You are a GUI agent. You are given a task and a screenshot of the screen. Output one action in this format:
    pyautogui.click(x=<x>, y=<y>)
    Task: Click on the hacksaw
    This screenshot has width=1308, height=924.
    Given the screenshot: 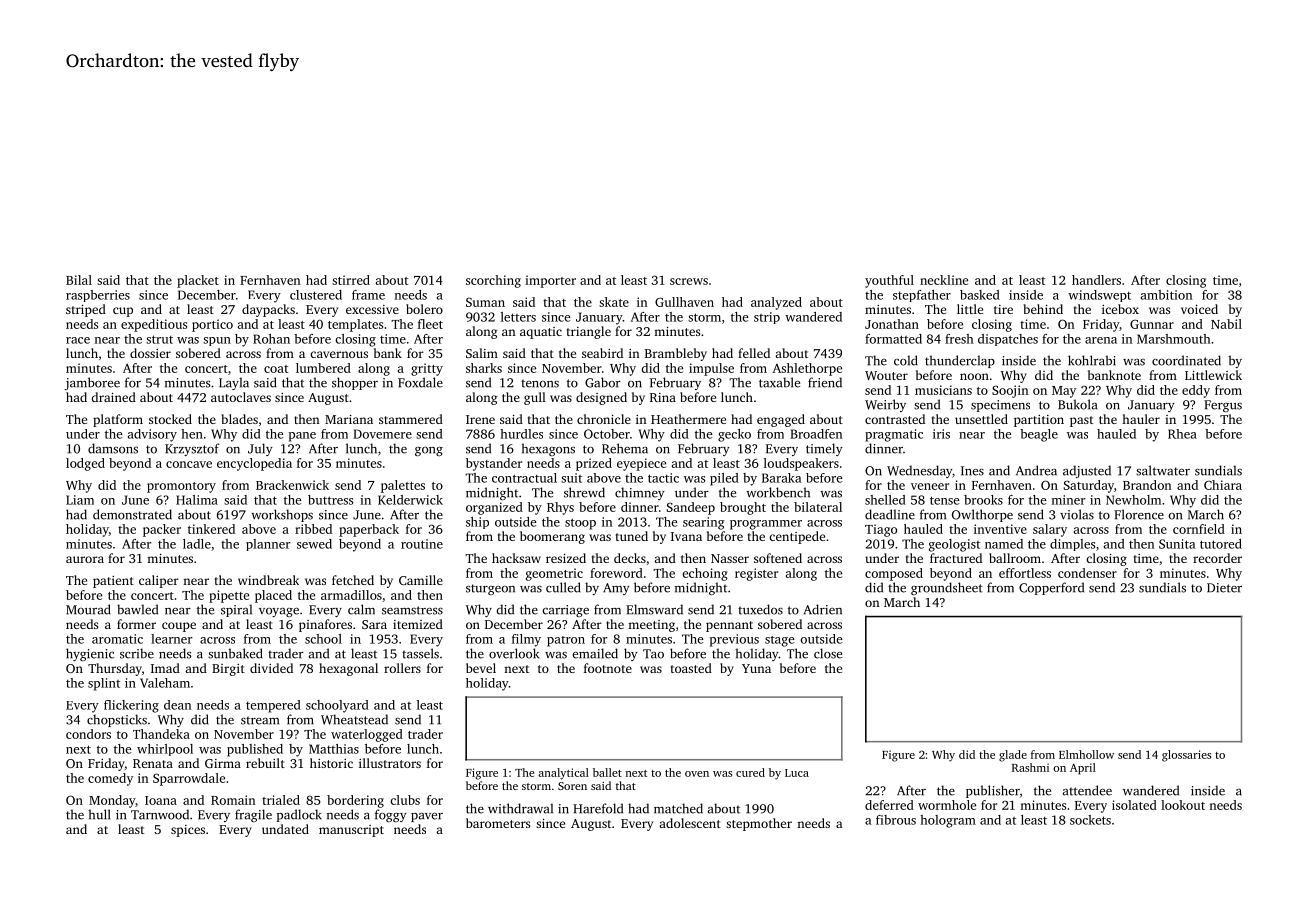 What is the action you would take?
    pyautogui.click(x=516, y=558)
